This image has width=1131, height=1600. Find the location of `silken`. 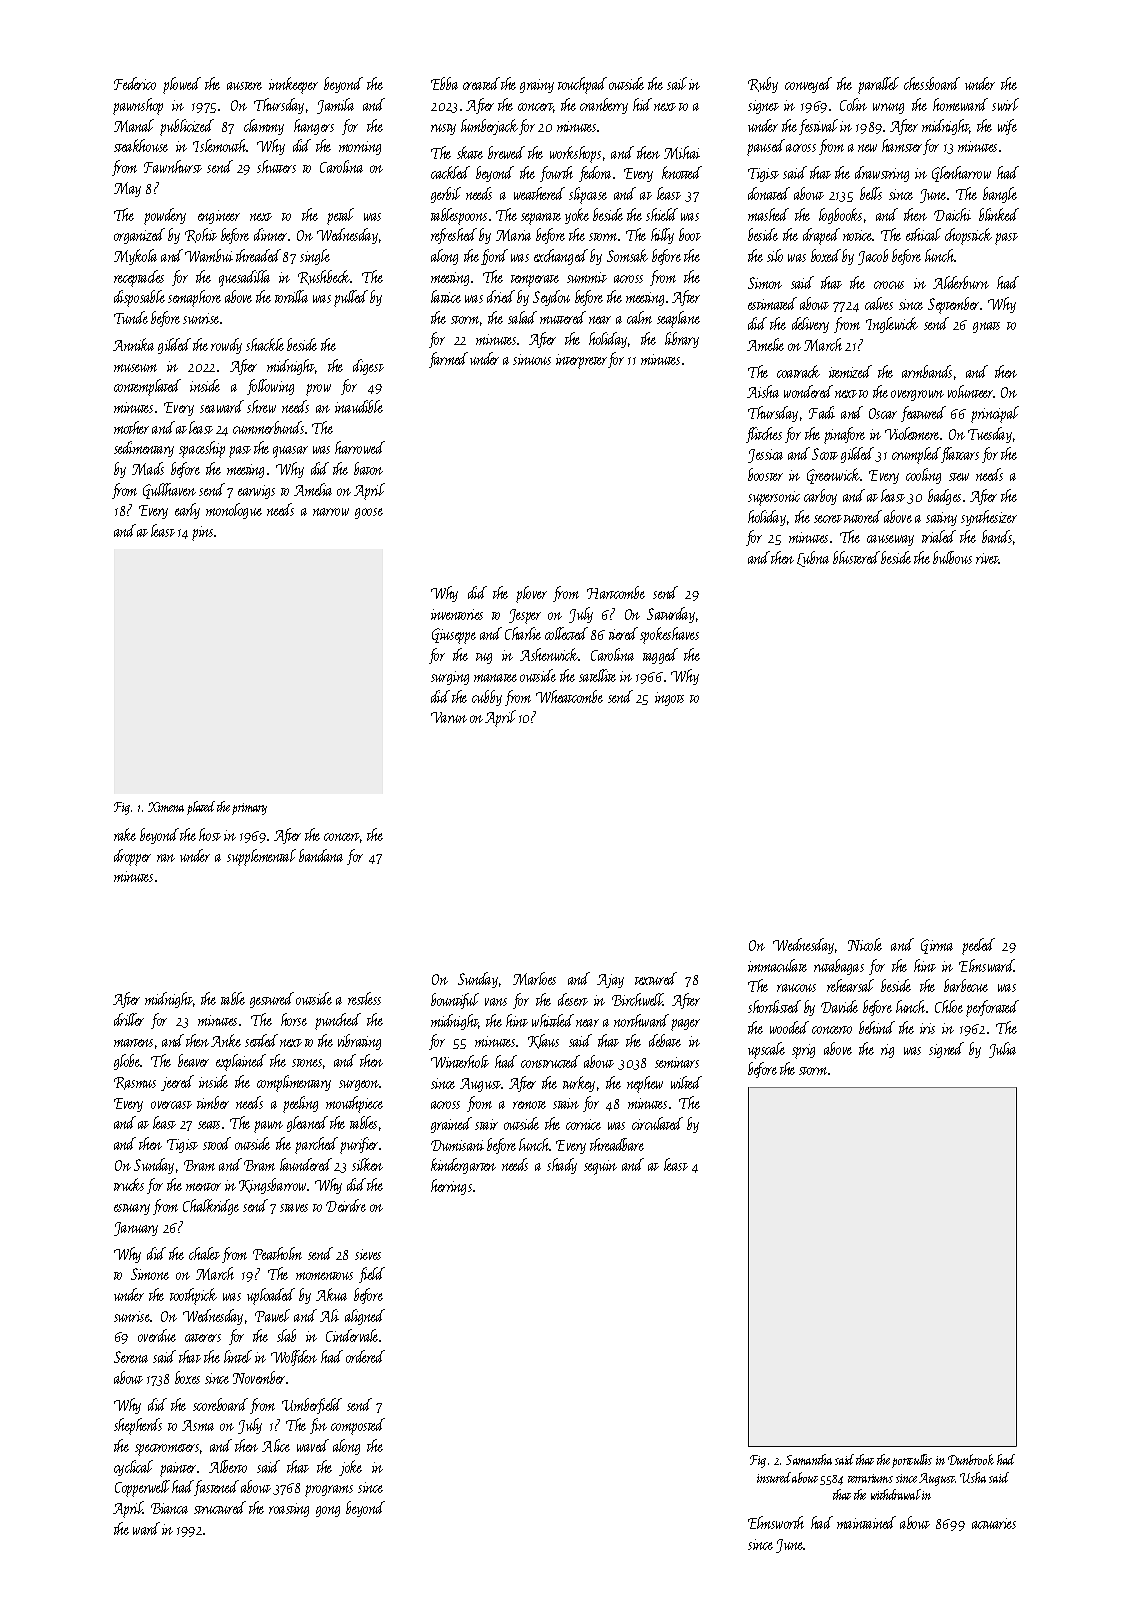

silken is located at coordinates (367, 1164).
